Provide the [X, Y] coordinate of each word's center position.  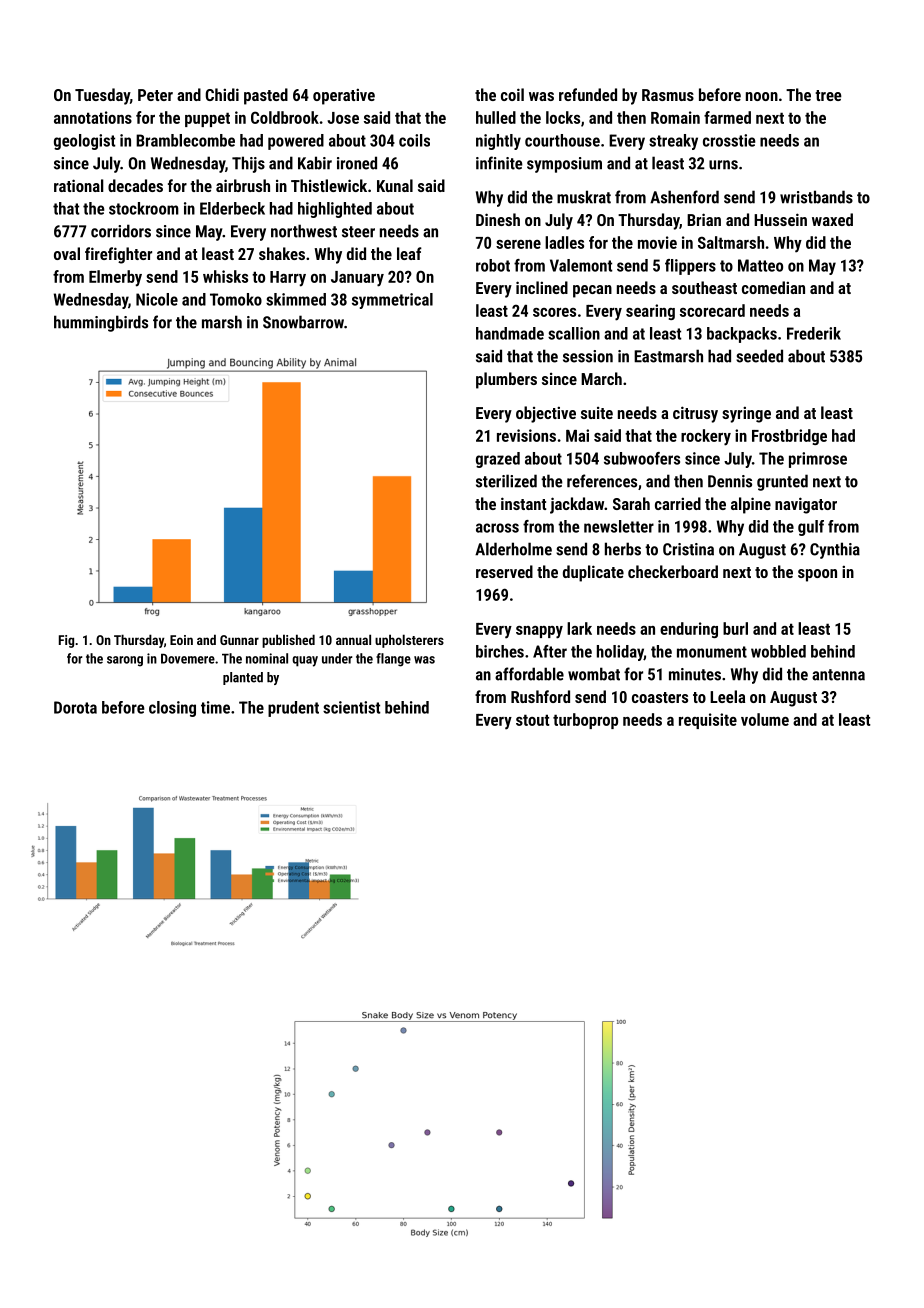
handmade [510, 333]
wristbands [816, 197]
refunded [588, 94]
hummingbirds [101, 323]
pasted [266, 96]
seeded [759, 356]
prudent [293, 709]
